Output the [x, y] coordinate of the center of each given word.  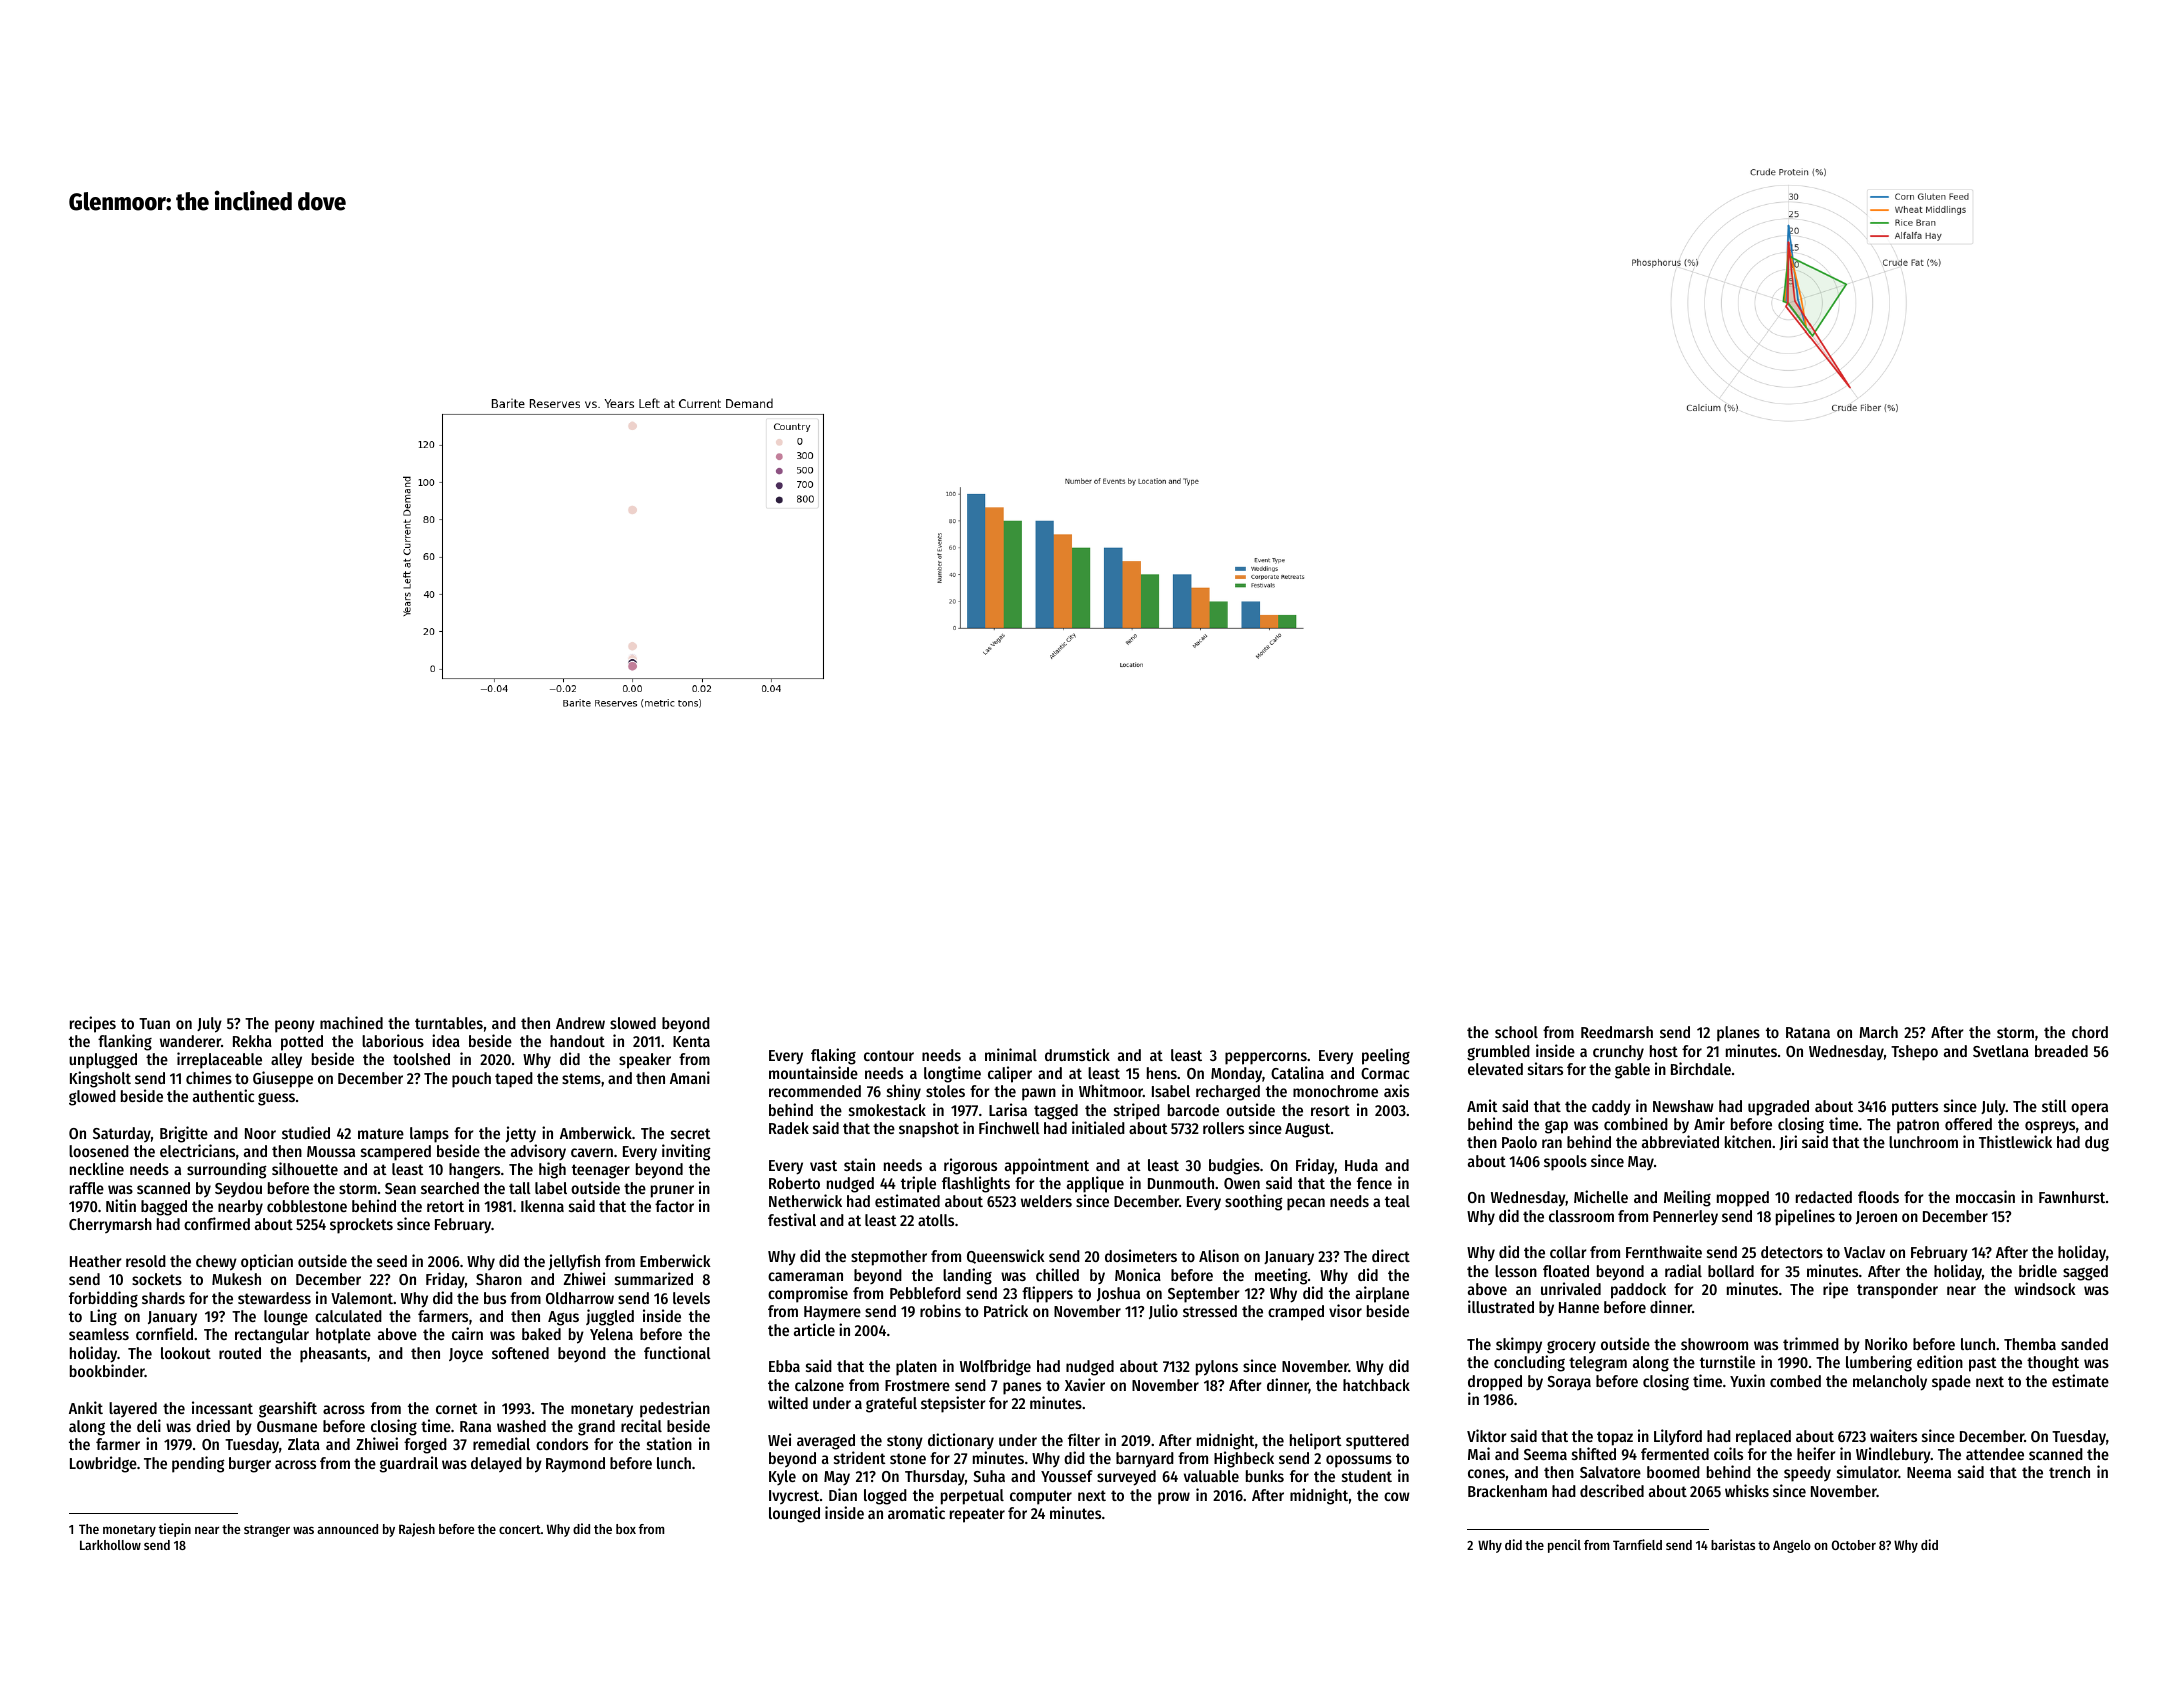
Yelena [611, 1334]
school [1516, 1032]
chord [2090, 1032]
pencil [1564, 1546]
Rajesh [417, 1530]
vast [823, 1165]
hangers [474, 1171]
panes [1022, 1388]
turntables [449, 1023]
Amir [1709, 1123]
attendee [1995, 1454]
